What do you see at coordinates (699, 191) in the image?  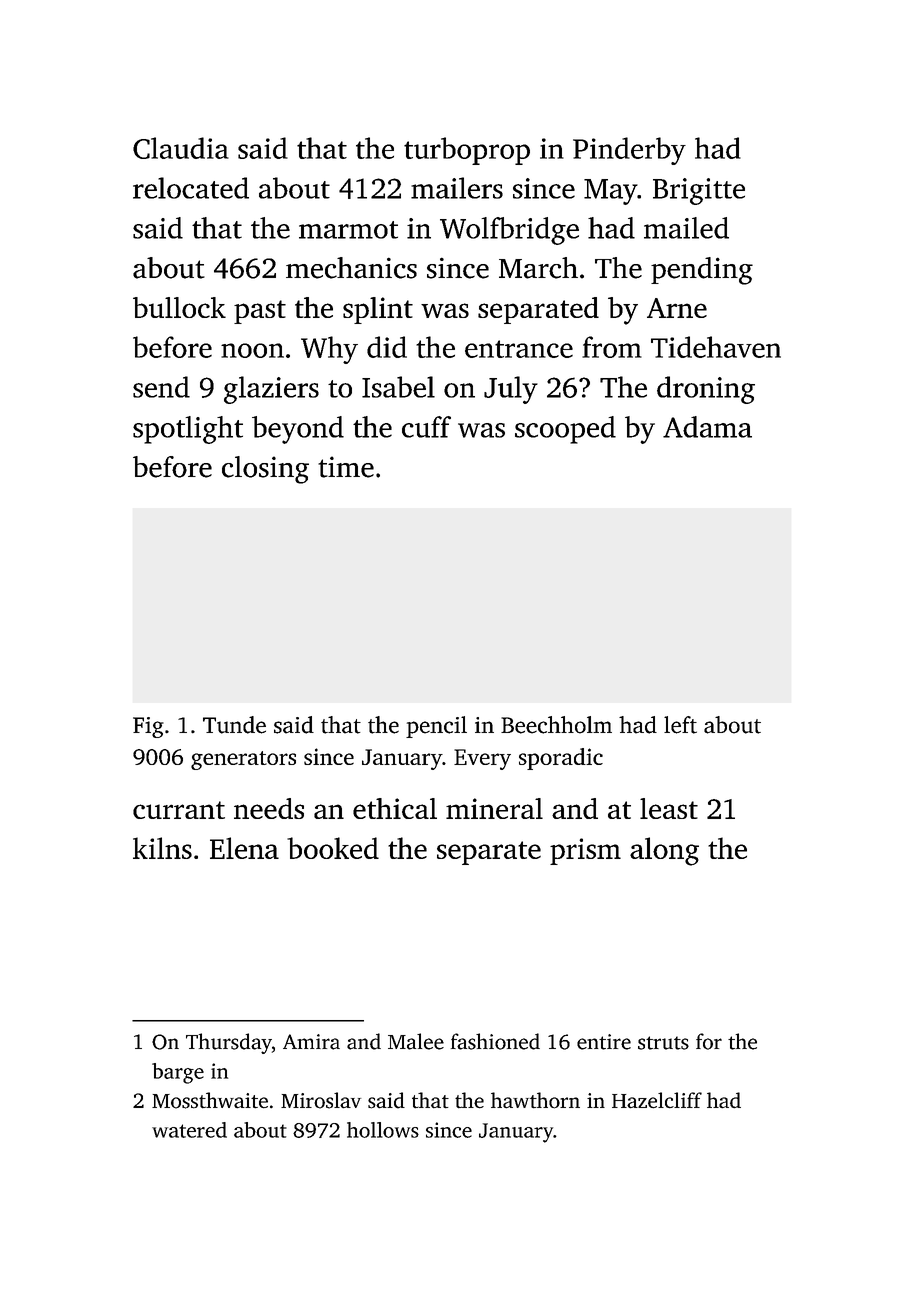 I see `Brigitte` at bounding box center [699, 191].
